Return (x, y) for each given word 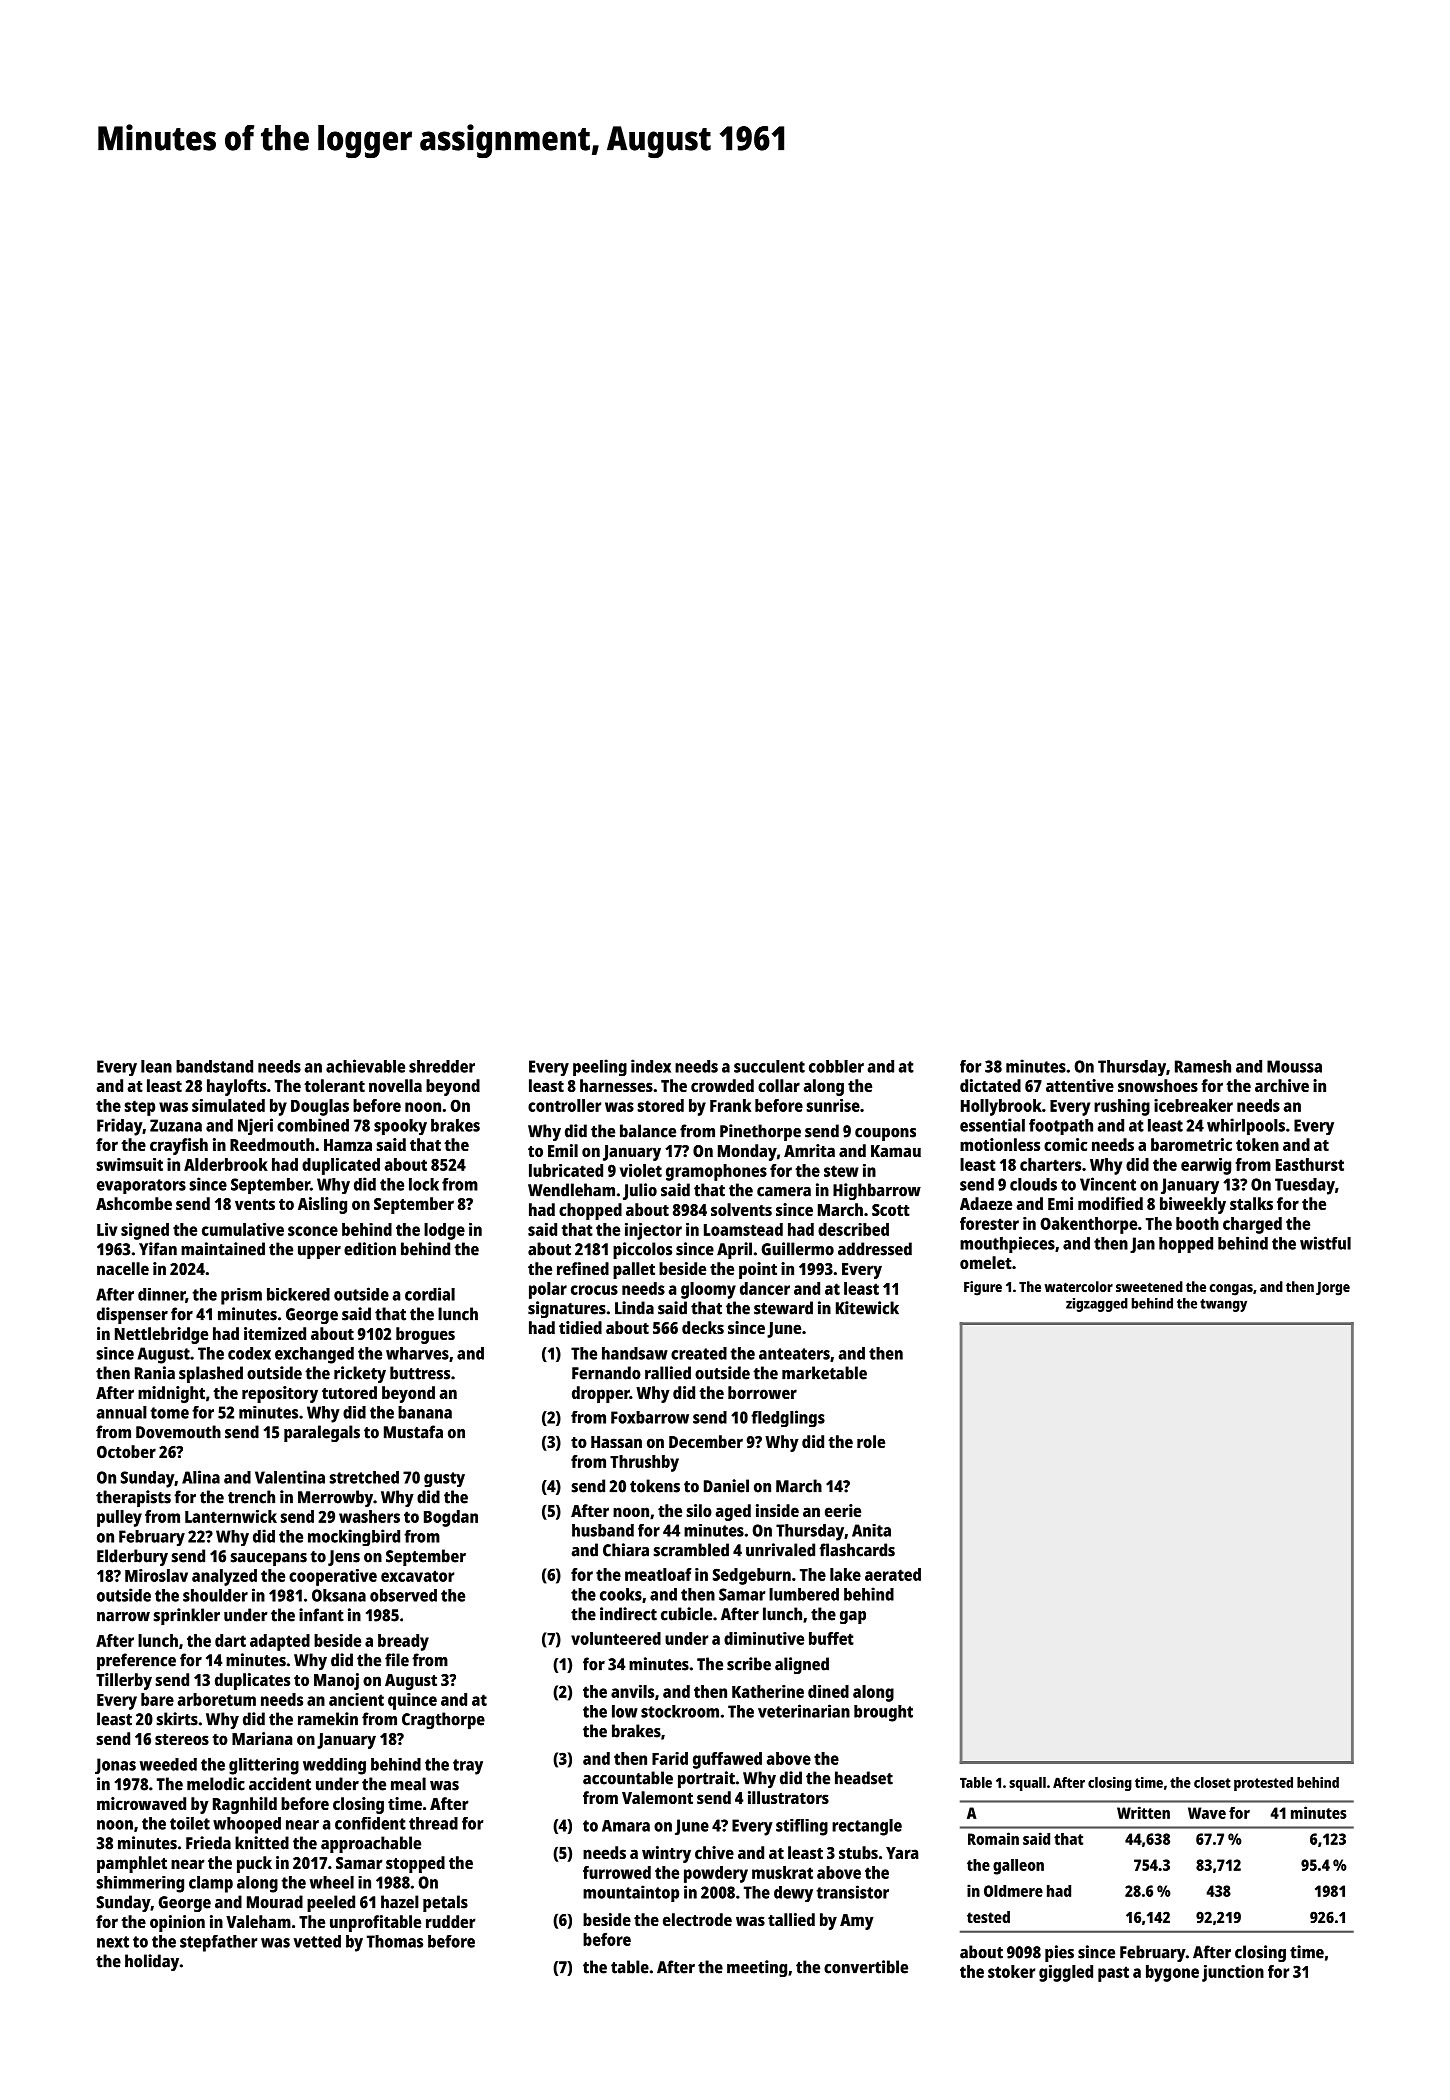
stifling (802, 1827)
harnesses (616, 1085)
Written (1143, 1812)
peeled (331, 1903)
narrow (123, 1617)
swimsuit (130, 1164)
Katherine (768, 1691)
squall (1027, 1784)
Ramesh (1203, 1066)
